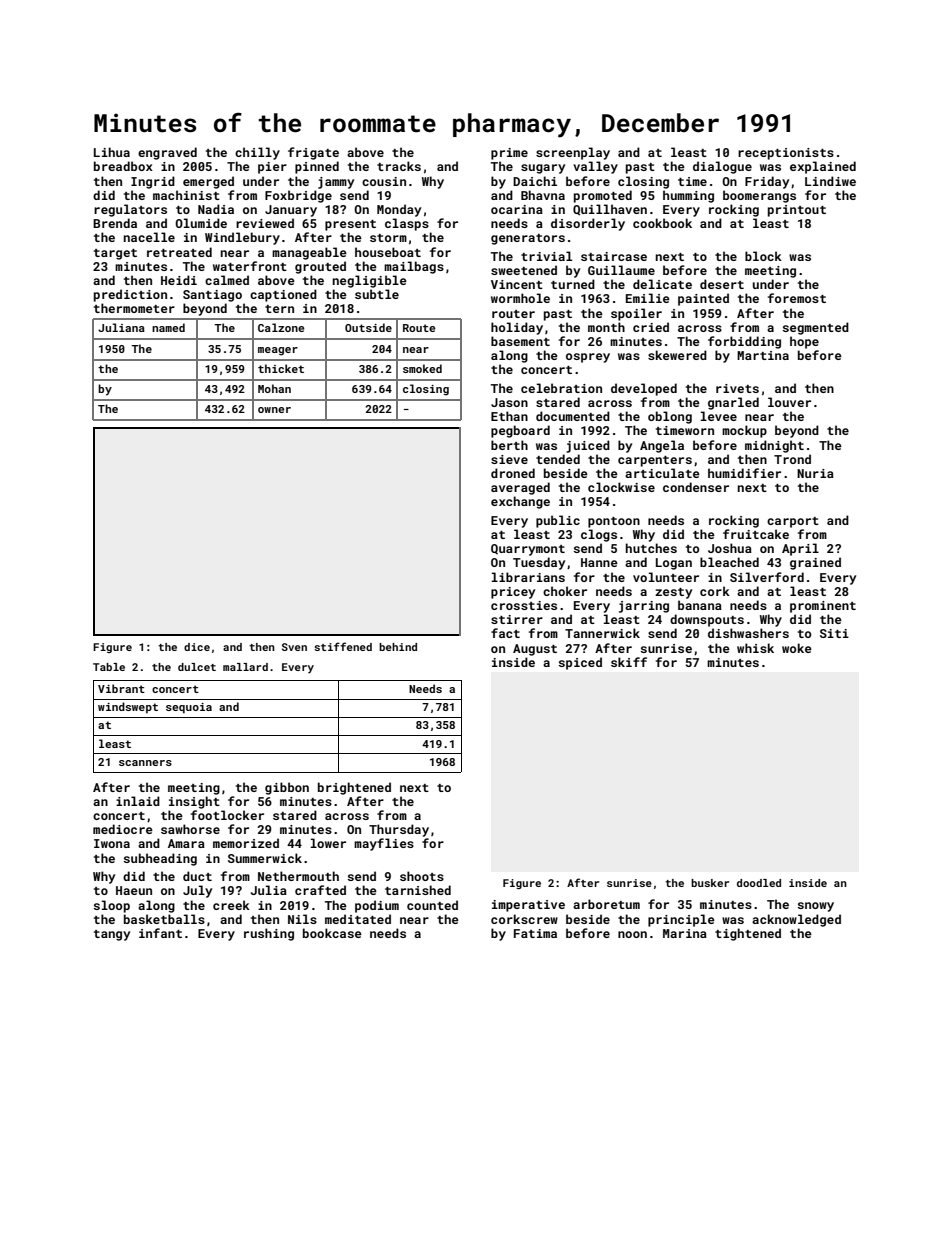  Describe the element at coordinates (588, 224) in the screenshot. I see `disorderly` at that location.
